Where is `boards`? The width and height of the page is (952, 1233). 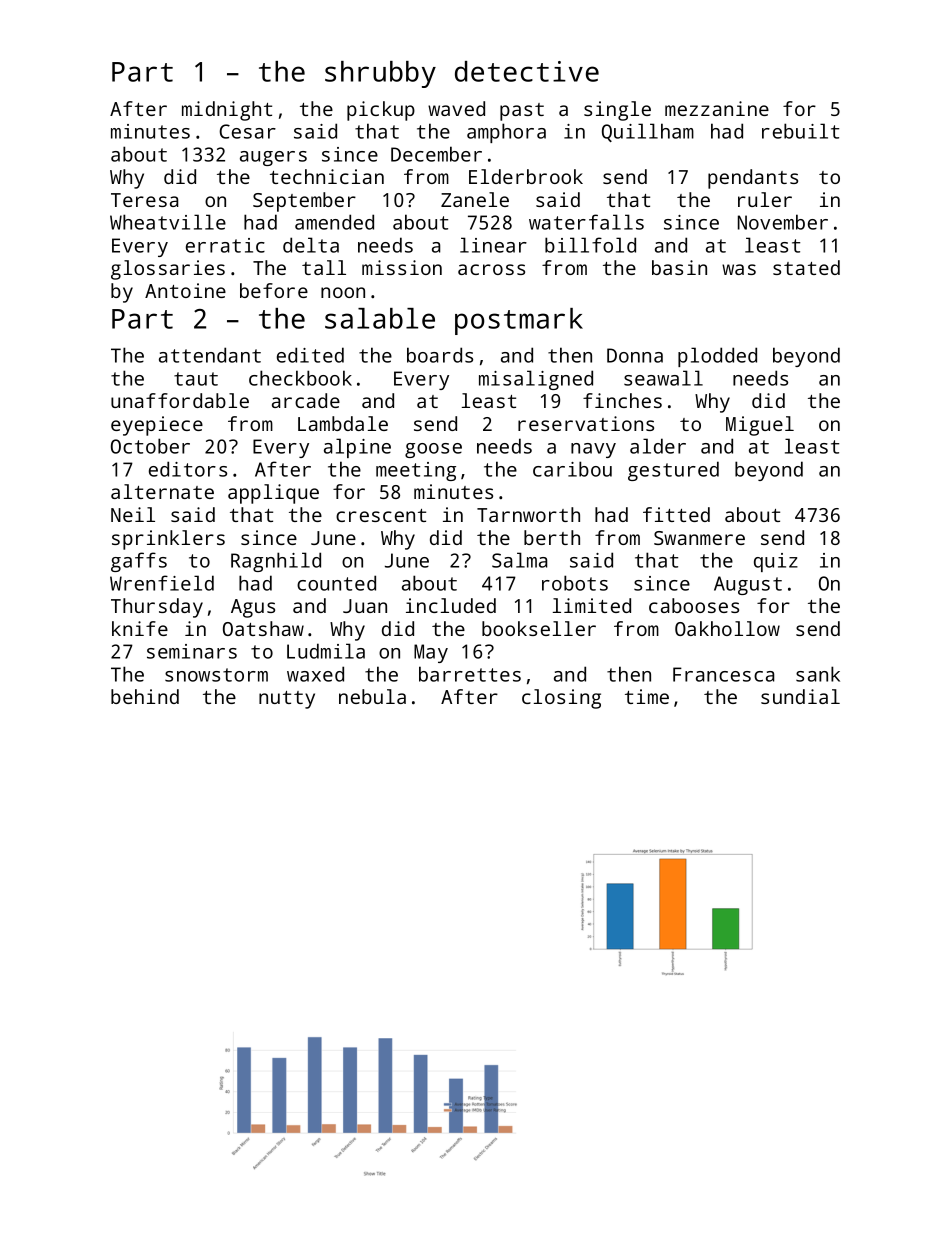
boards is located at coordinates (440, 355).
